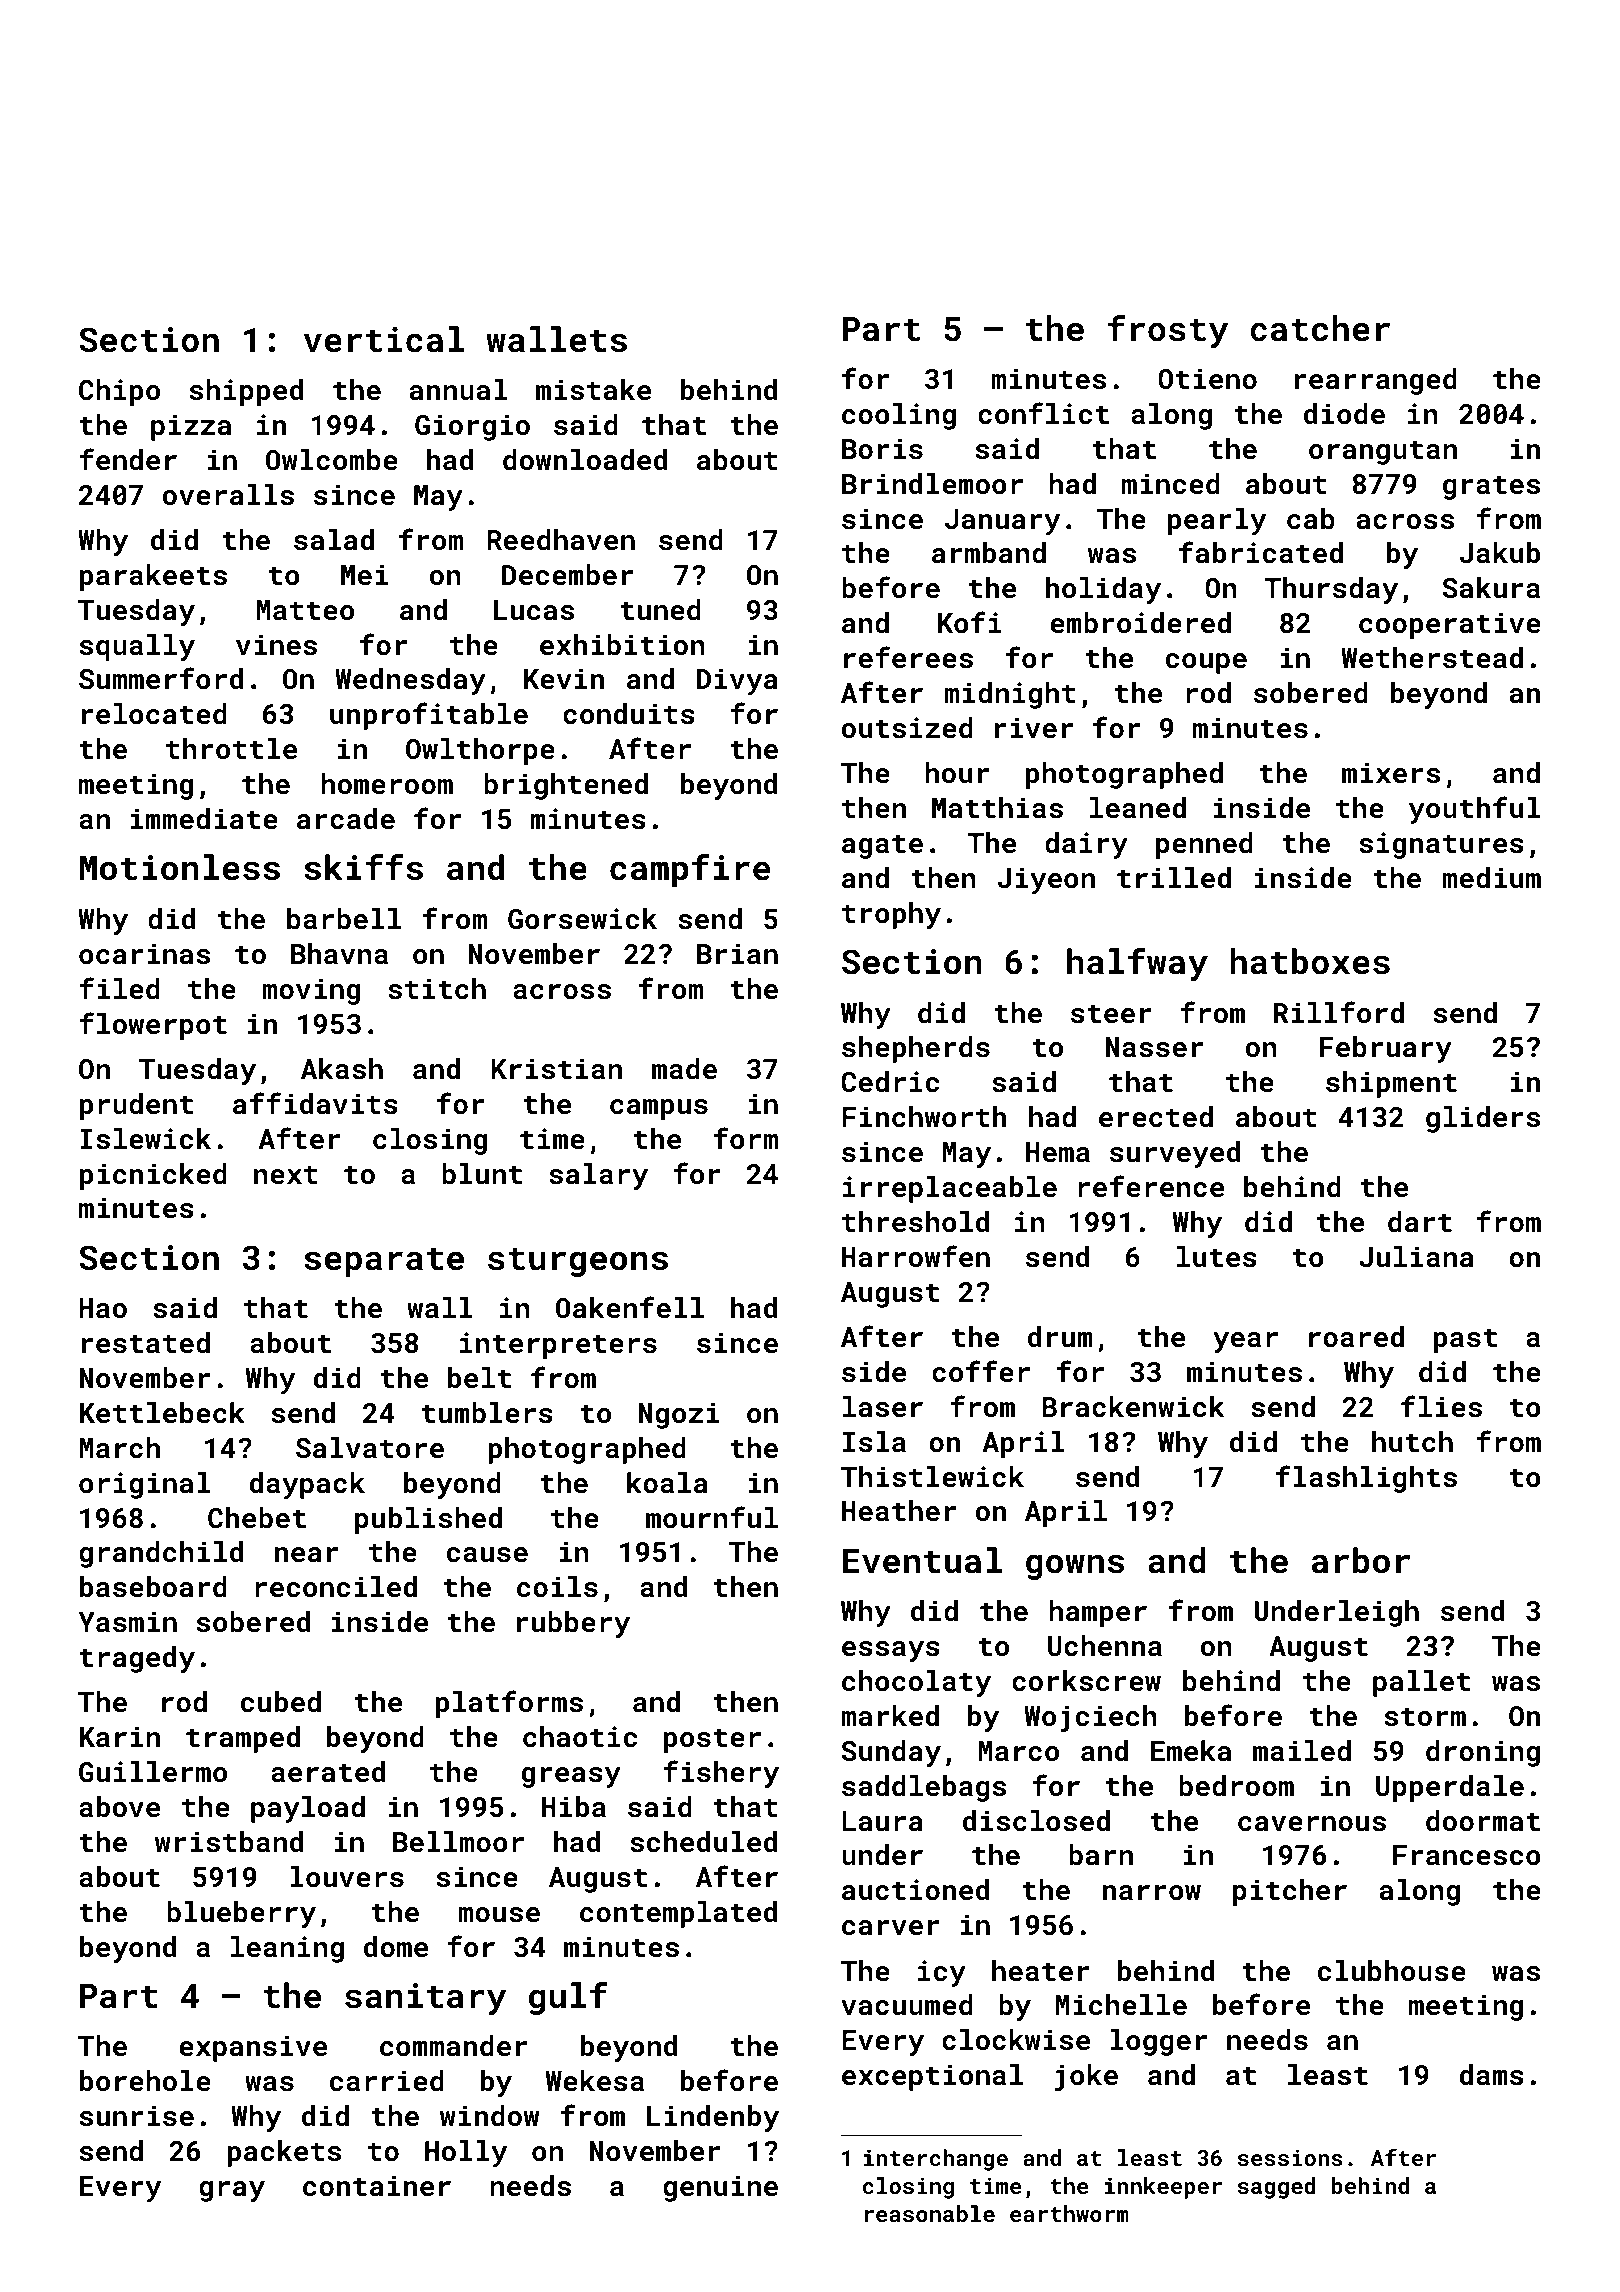 The width and height of the screenshot is (1620, 2292). What do you see at coordinates (119, 392) in the screenshot?
I see `Chipo` at bounding box center [119, 392].
